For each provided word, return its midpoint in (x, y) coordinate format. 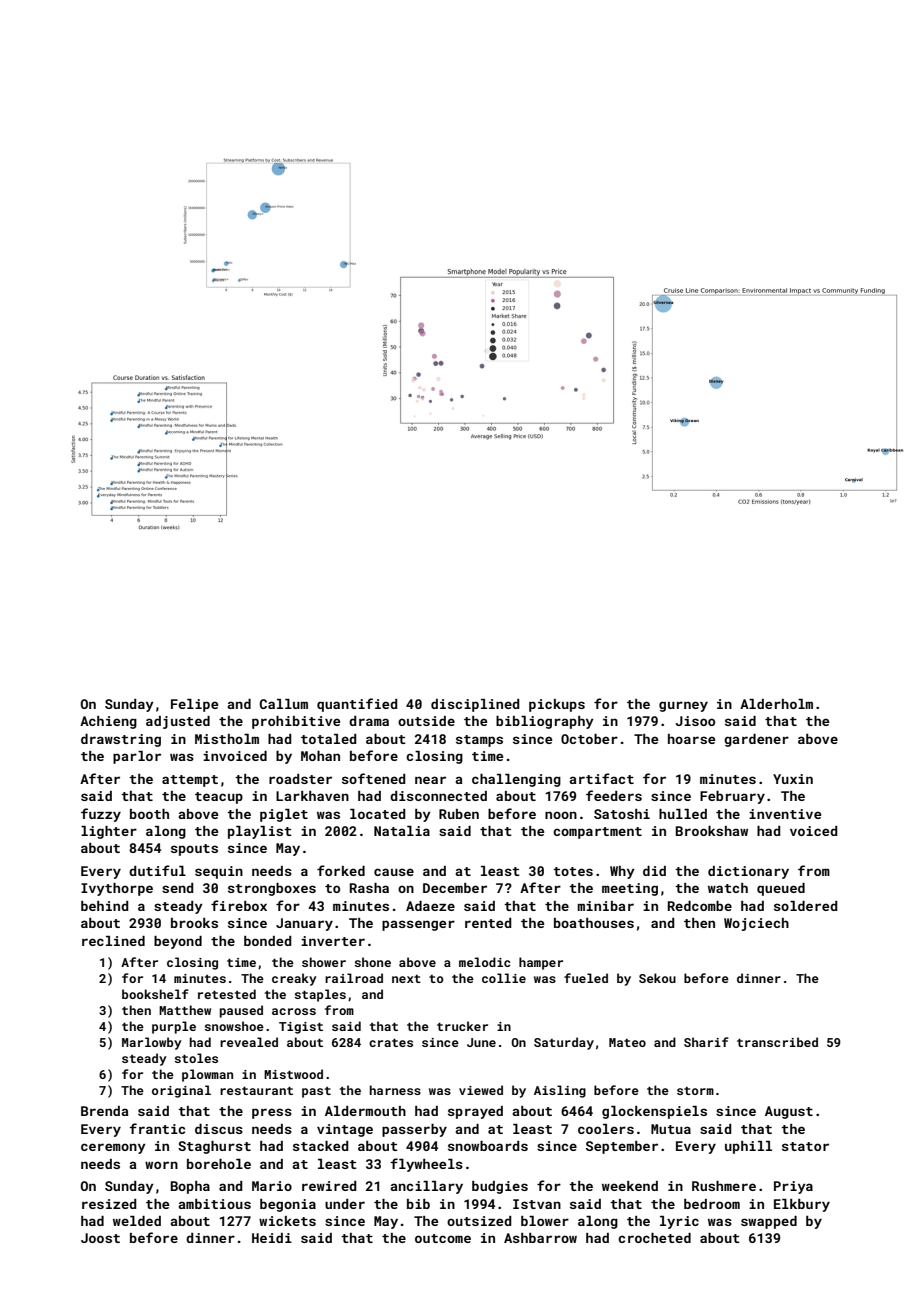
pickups (557, 705)
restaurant (256, 1091)
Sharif (706, 1042)
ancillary (426, 1187)
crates (391, 1043)
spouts (194, 850)
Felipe (194, 705)
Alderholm (776, 704)
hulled (683, 814)
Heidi (272, 1238)
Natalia (402, 831)
